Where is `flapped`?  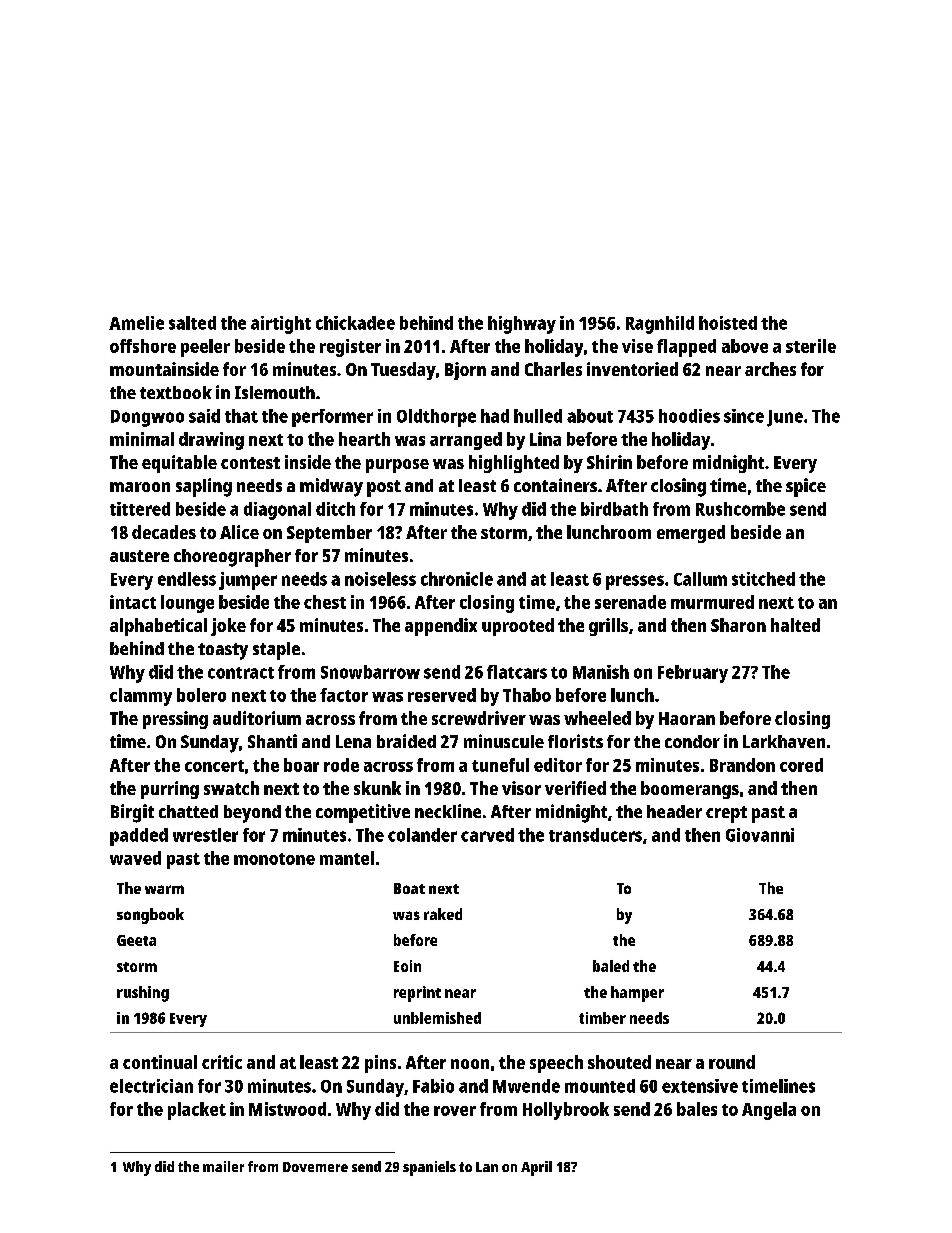
flapped is located at coordinates (686, 348).
